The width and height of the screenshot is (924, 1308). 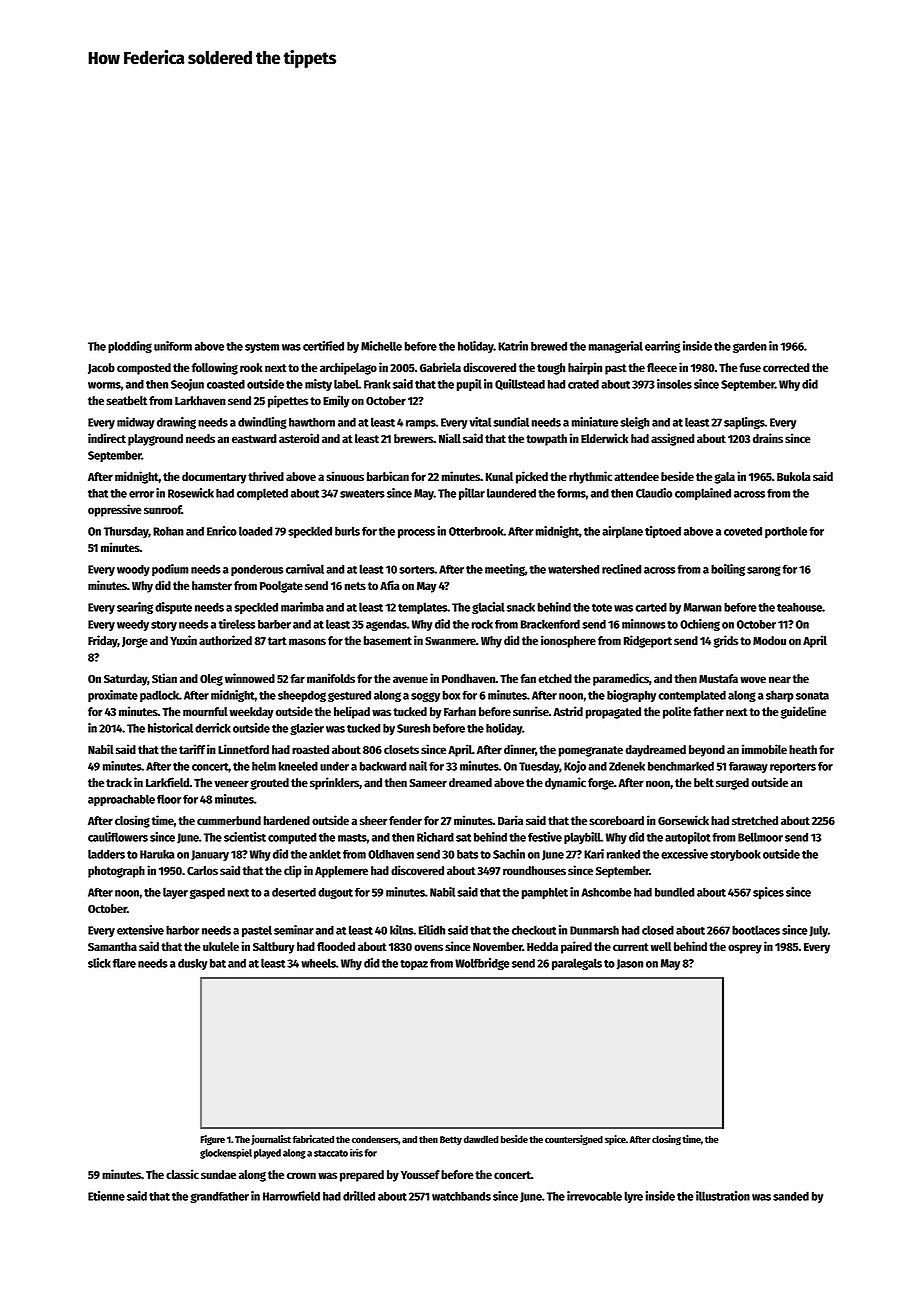 What do you see at coordinates (574, 1140) in the screenshot?
I see `countersigned` at bounding box center [574, 1140].
